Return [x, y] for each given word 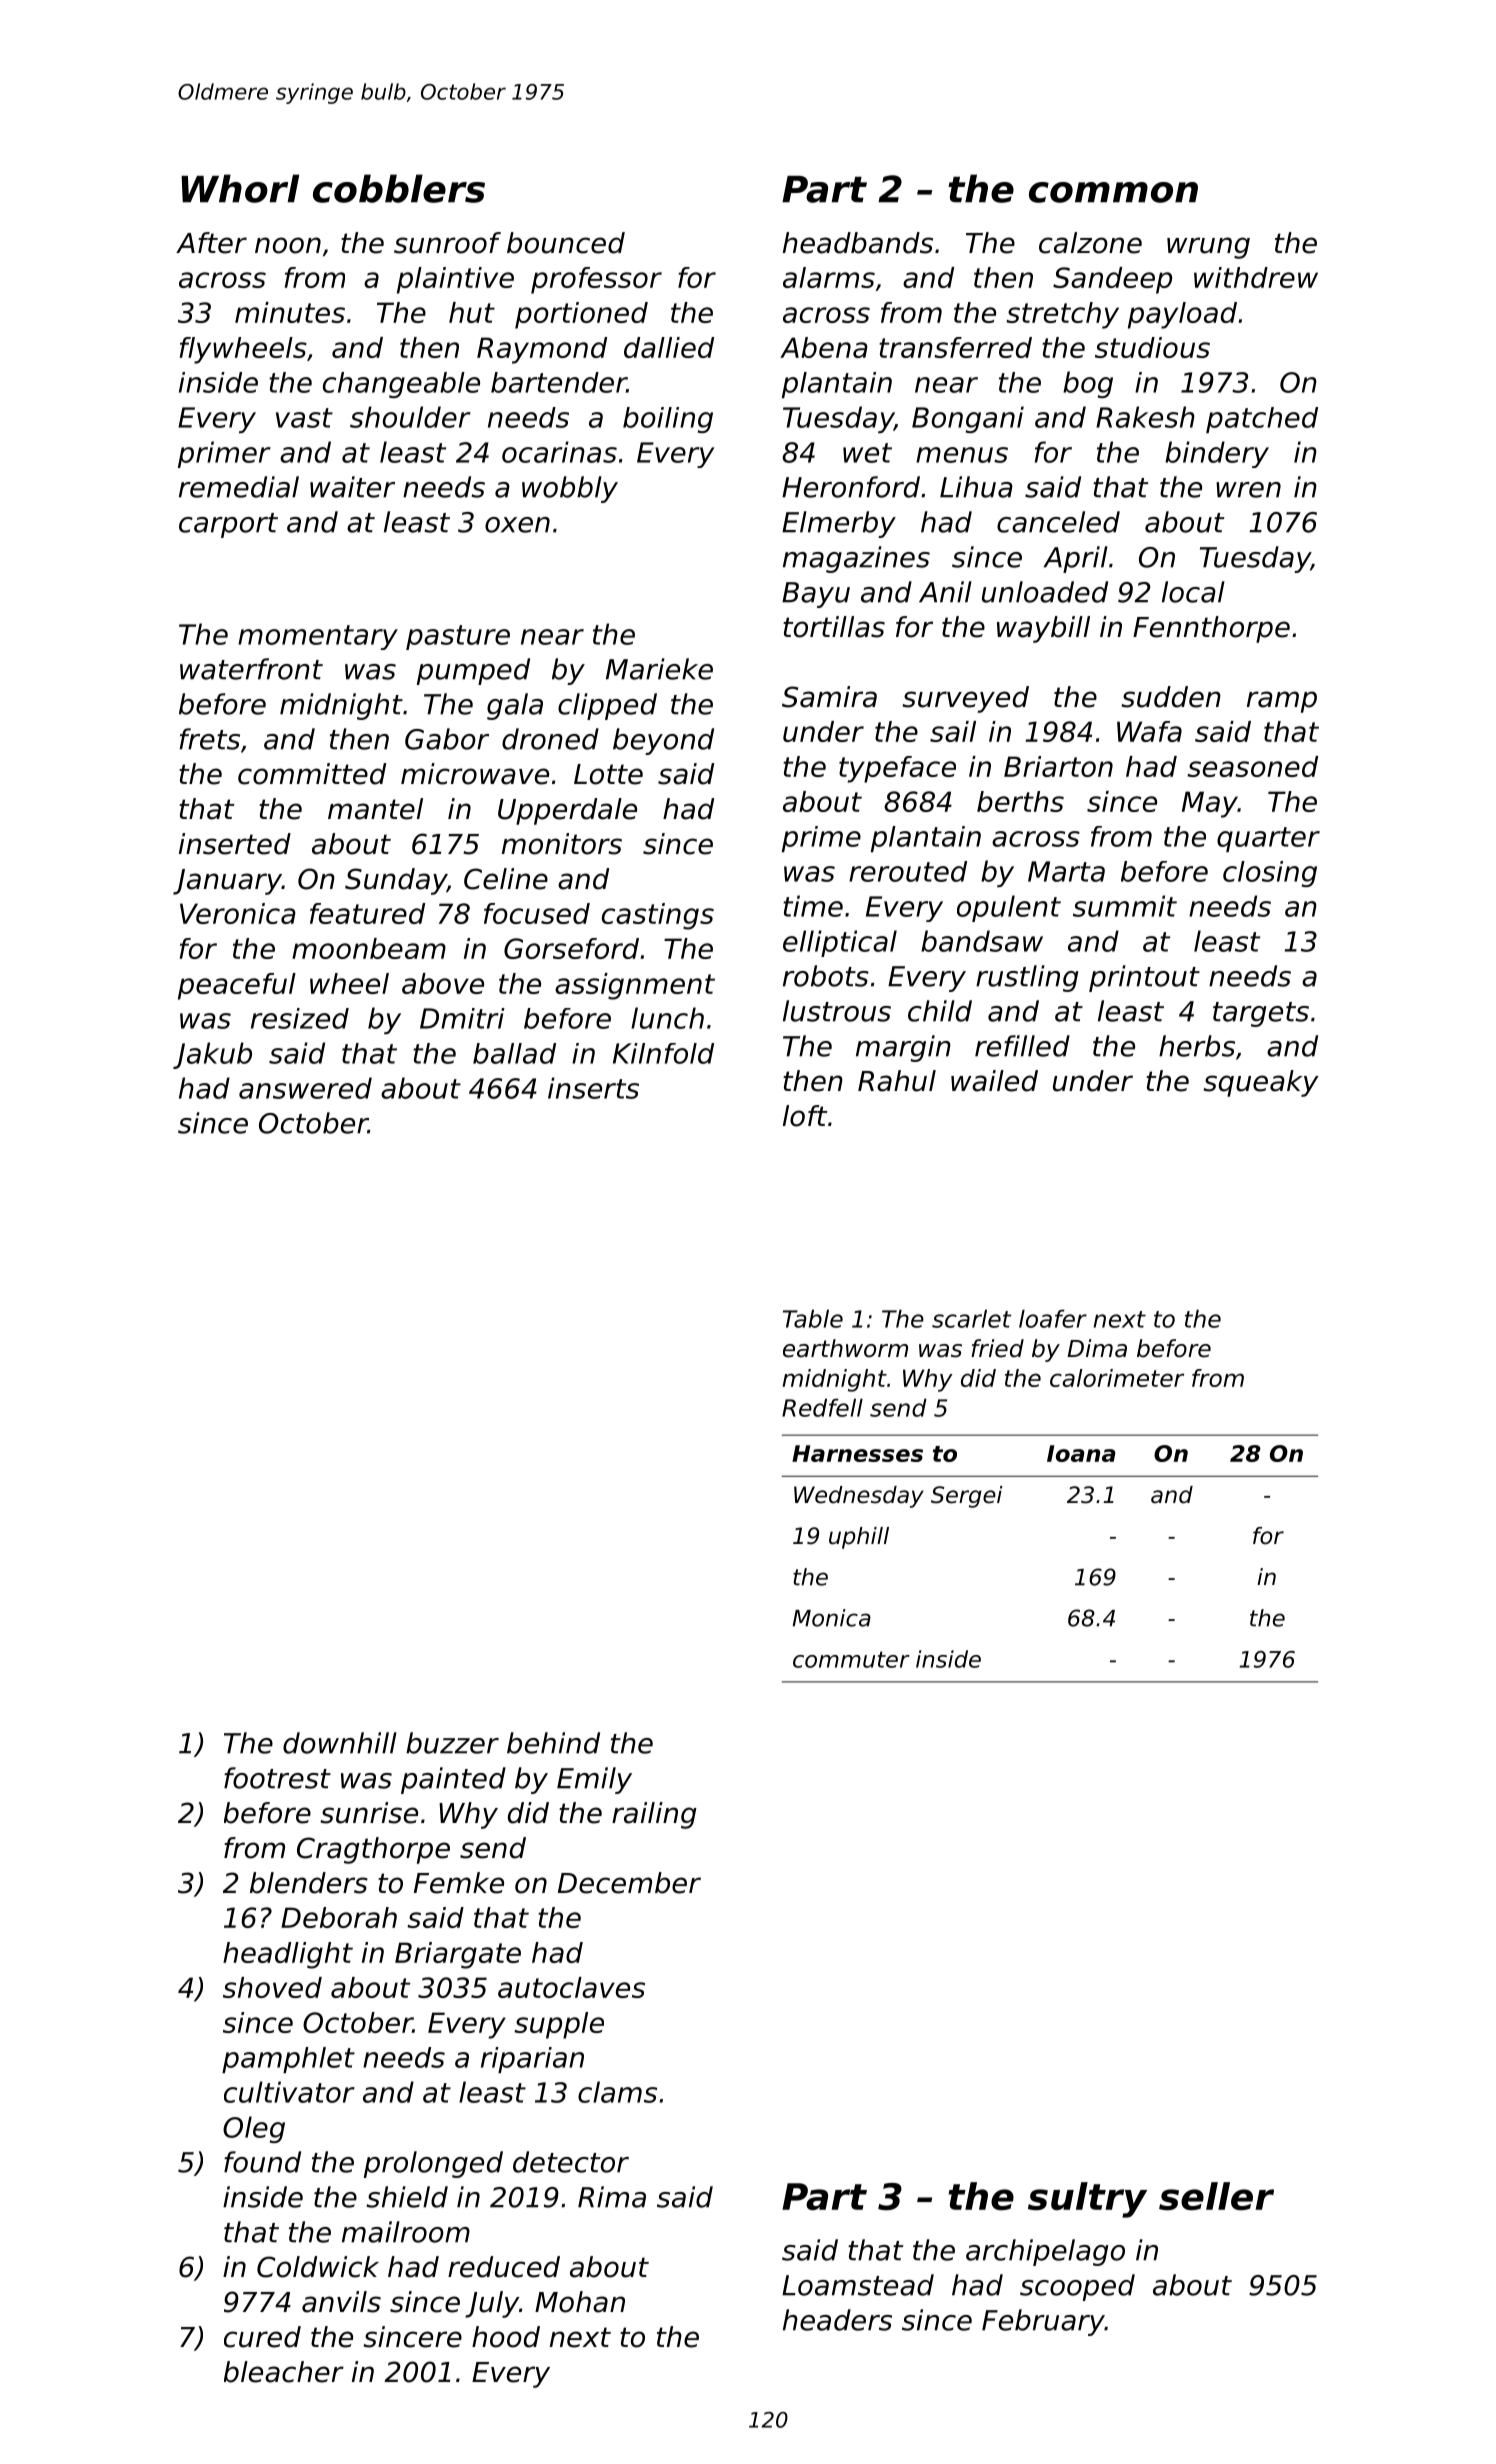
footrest [277, 1778]
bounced [566, 243]
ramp [1282, 702]
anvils [341, 2302]
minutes [290, 312]
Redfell [822, 1407]
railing [654, 1815]
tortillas [834, 627]
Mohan [580, 2302]
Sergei [967, 1497]
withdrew [1256, 277]
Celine [506, 879]
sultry [1087, 2200]
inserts [593, 1088]
